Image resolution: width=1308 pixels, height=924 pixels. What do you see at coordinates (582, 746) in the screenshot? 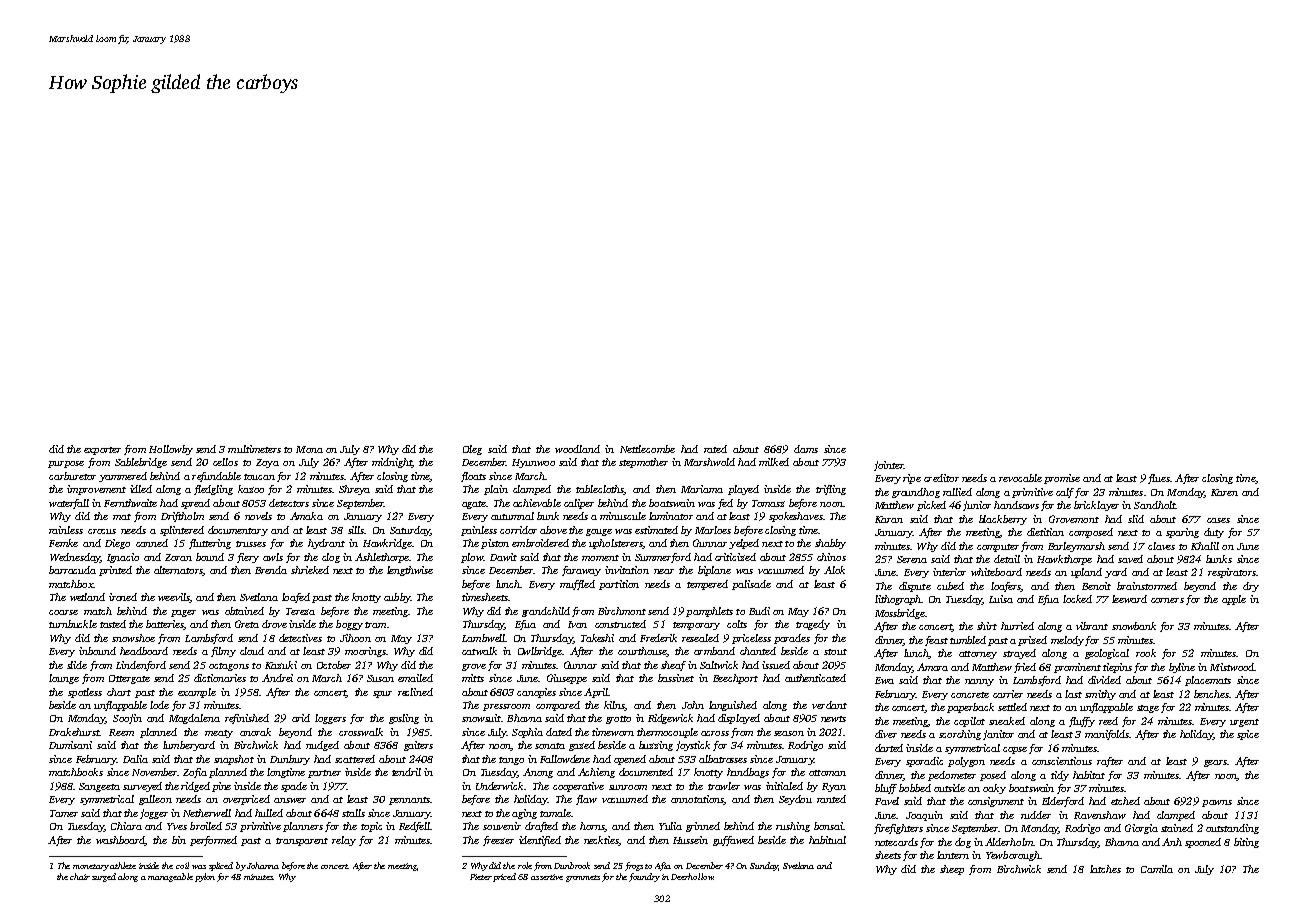
I see `gazed` at bounding box center [582, 746].
